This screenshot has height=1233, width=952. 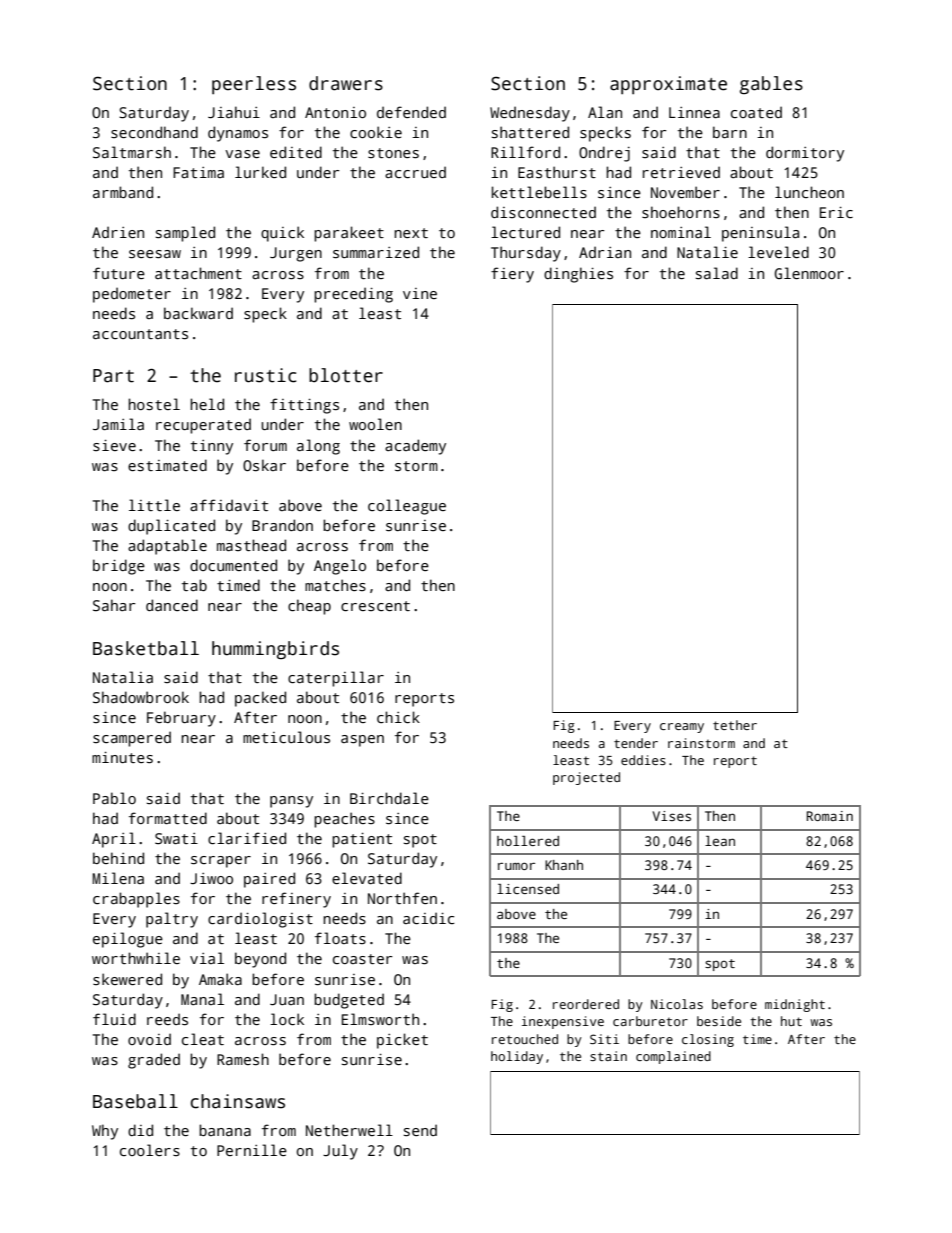 What do you see at coordinates (673, 1057) in the screenshot?
I see `complained` at bounding box center [673, 1057].
